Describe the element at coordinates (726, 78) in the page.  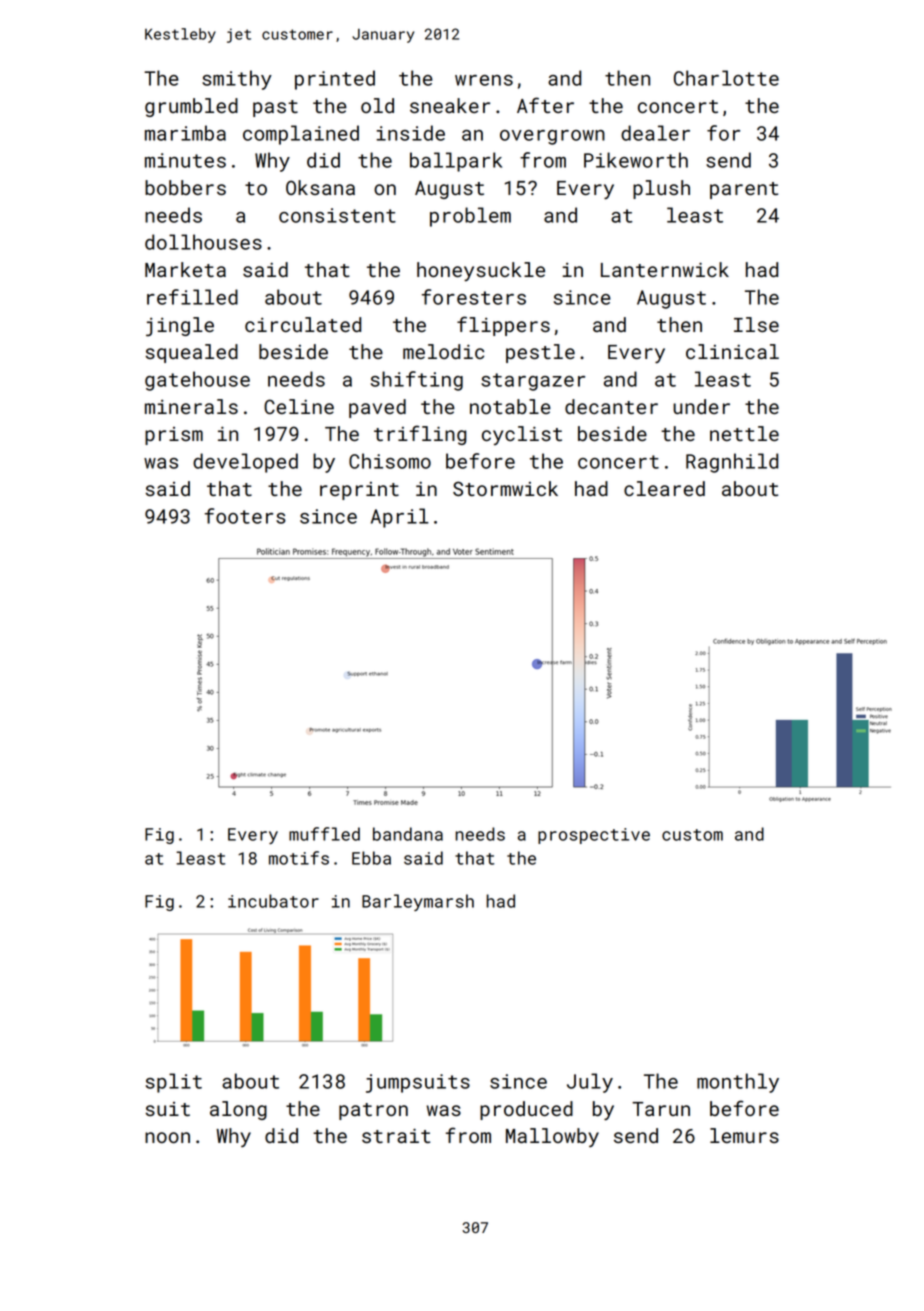
I see `Charlotte` at that location.
